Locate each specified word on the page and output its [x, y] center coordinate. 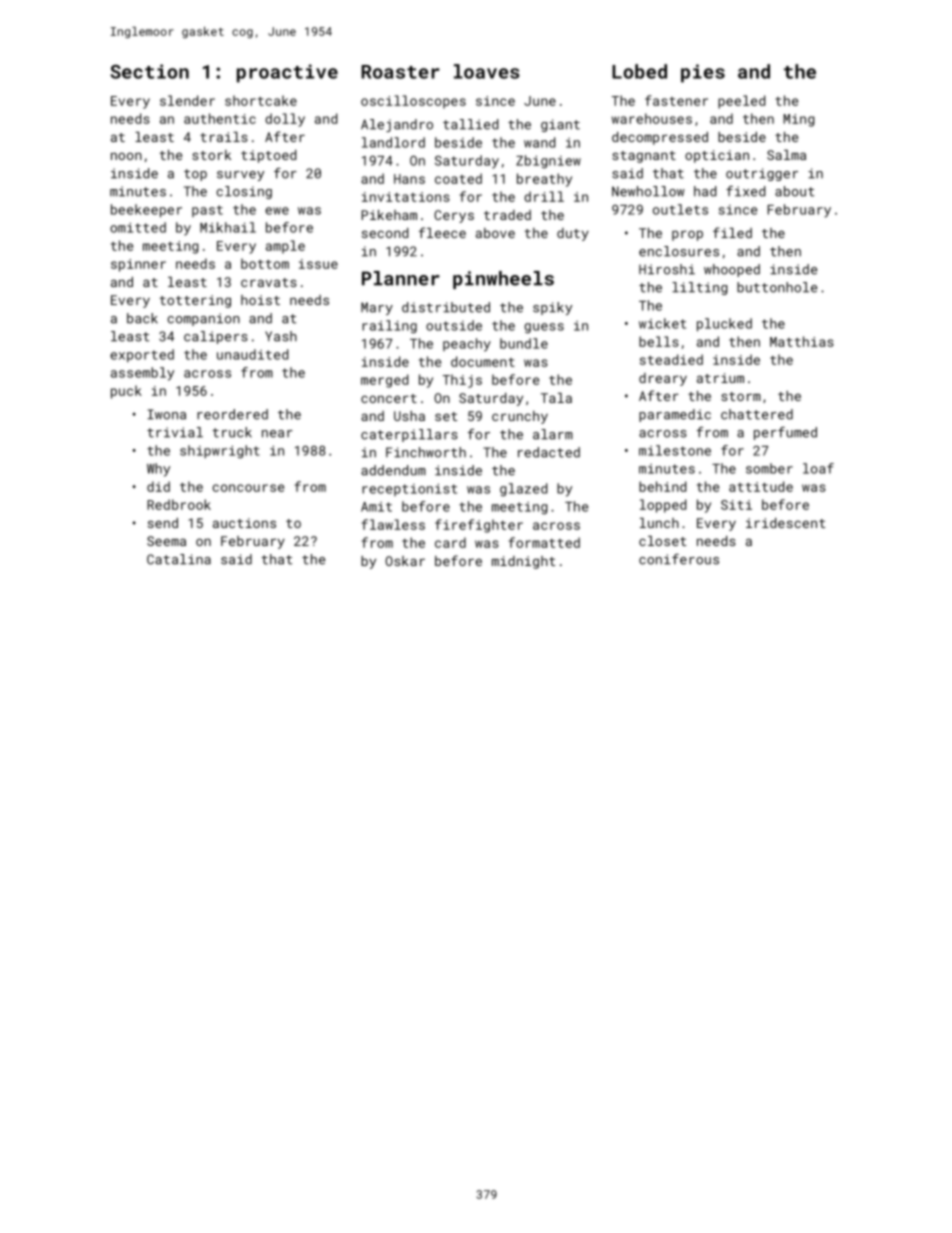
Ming [798, 120]
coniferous [679, 559]
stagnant [644, 157]
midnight [523, 562]
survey [240, 176]
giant [560, 125]
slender [187, 100]
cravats [269, 282]
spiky [552, 308]
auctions [244, 523]
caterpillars [409, 435]
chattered [757, 414]
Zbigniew [548, 162]
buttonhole [777, 287]
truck [232, 432]
